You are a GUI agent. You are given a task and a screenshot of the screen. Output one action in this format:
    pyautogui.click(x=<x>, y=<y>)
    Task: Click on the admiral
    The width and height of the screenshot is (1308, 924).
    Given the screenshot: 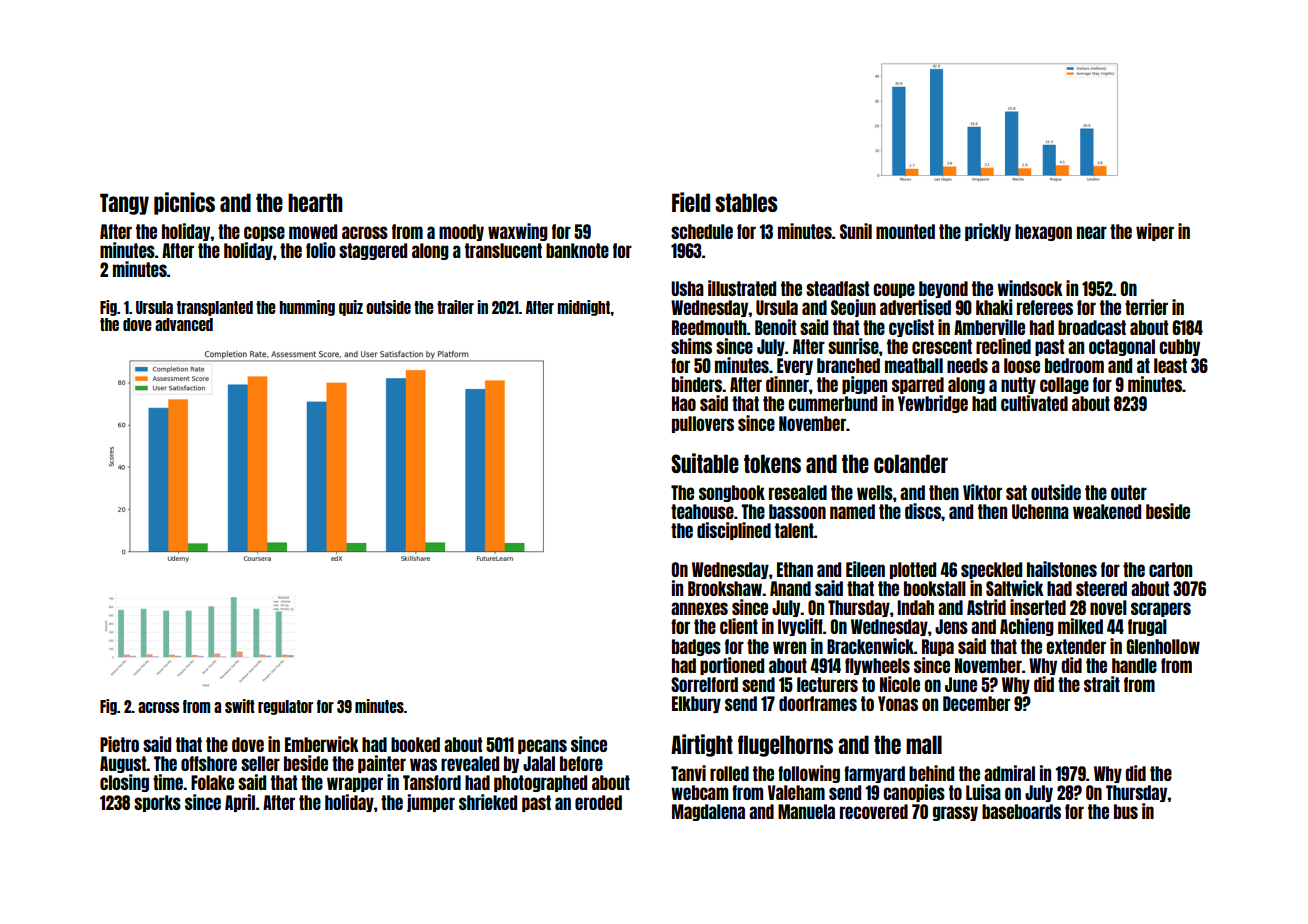 What is the action you would take?
    pyautogui.click(x=1009, y=773)
